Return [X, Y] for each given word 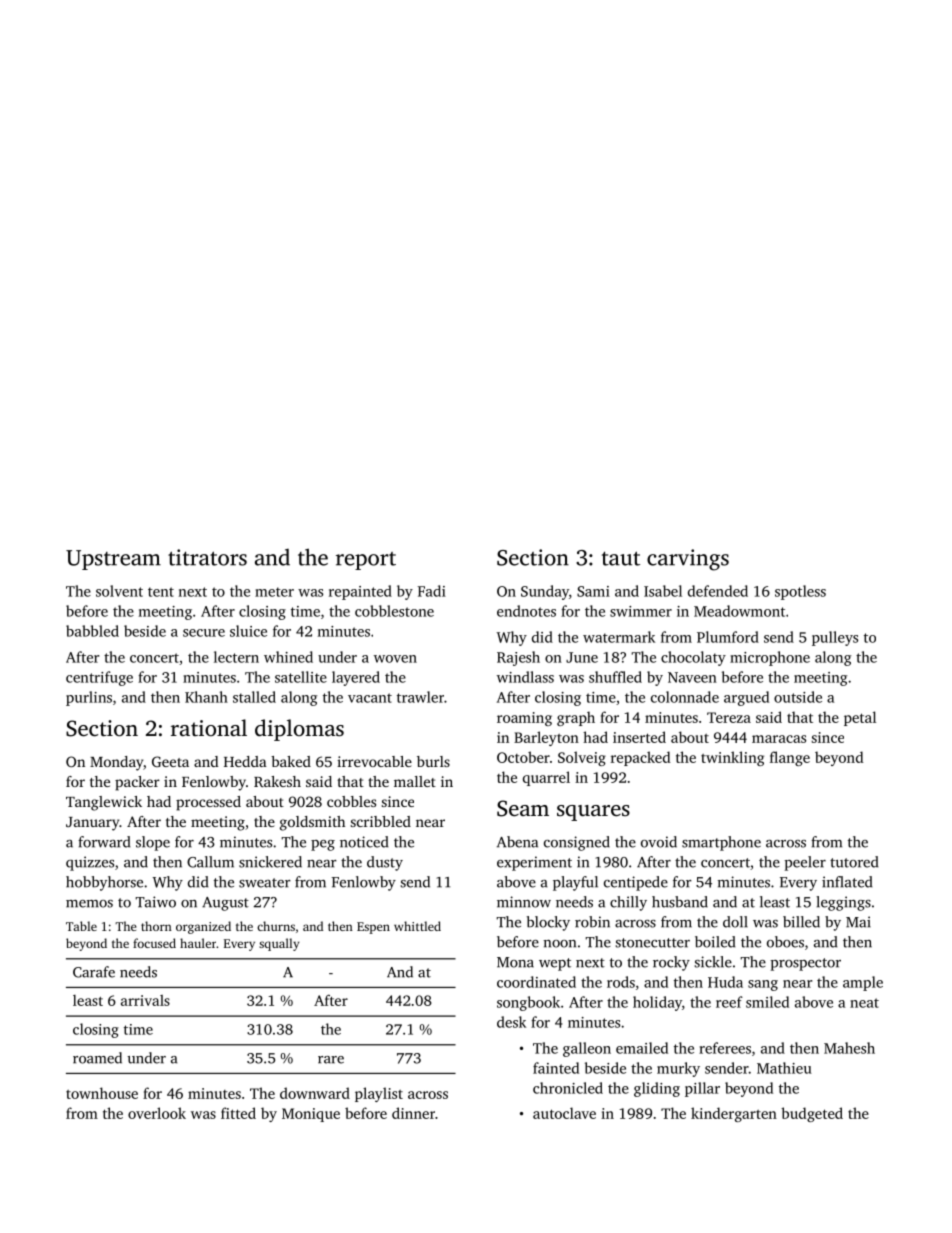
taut [621, 558]
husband [680, 902]
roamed [97, 1058]
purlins [89, 698]
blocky [548, 923]
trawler [420, 697]
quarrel [546, 778]
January [93, 824]
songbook [528, 1003]
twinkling [732, 758]
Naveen [692, 677]
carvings [688, 560]
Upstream [113, 560]
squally [279, 944]
